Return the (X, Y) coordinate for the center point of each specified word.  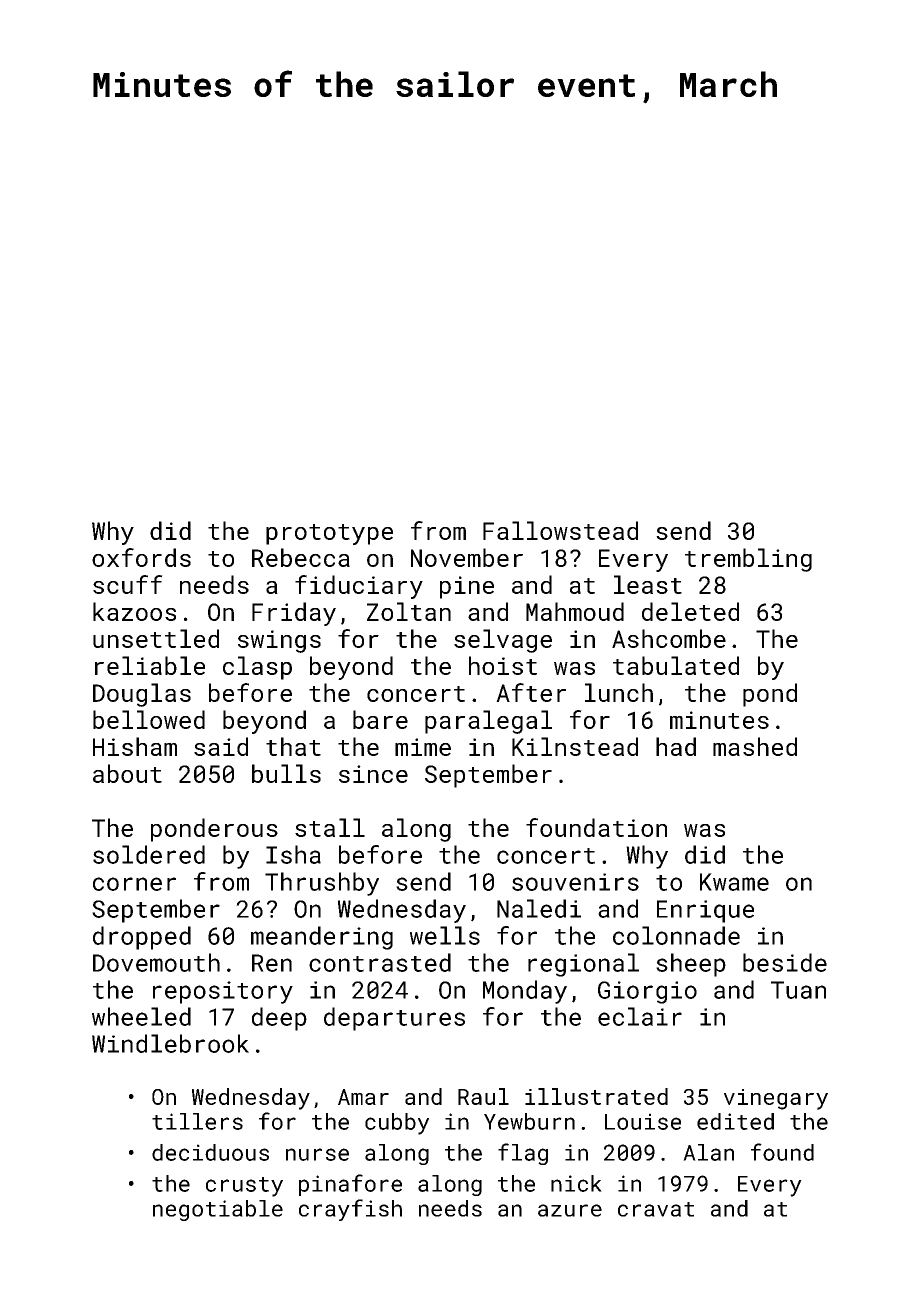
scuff (128, 584)
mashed (755, 746)
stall (330, 827)
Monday (525, 992)
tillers (197, 1121)
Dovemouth (156, 962)
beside (785, 962)
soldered (149, 854)
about (127, 773)
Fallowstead (560, 530)
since (373, 774)
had (676, 746)
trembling (748, 560)
